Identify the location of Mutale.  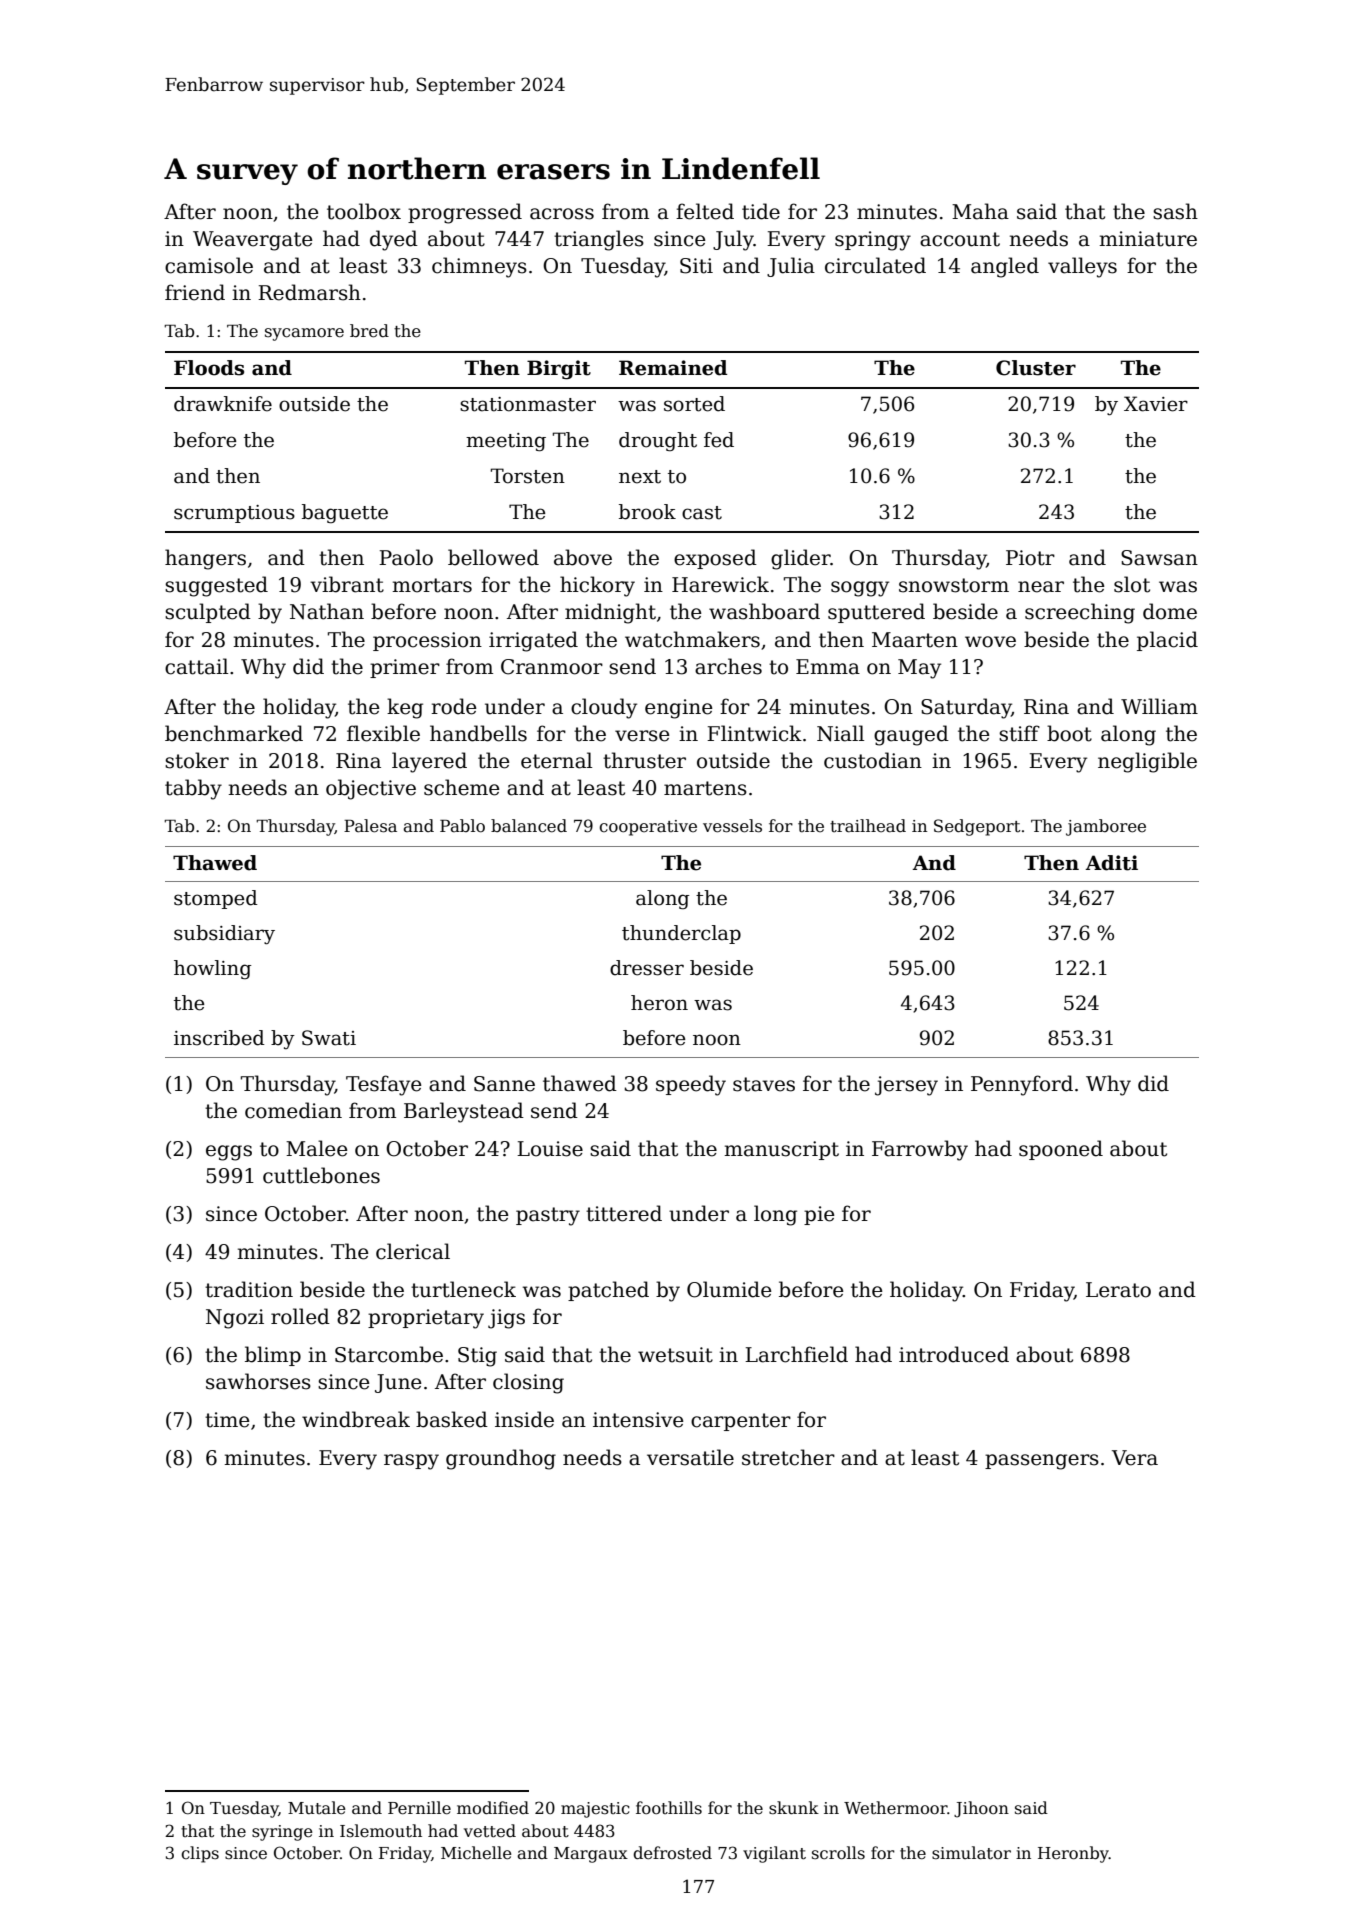
(317, 1808).
